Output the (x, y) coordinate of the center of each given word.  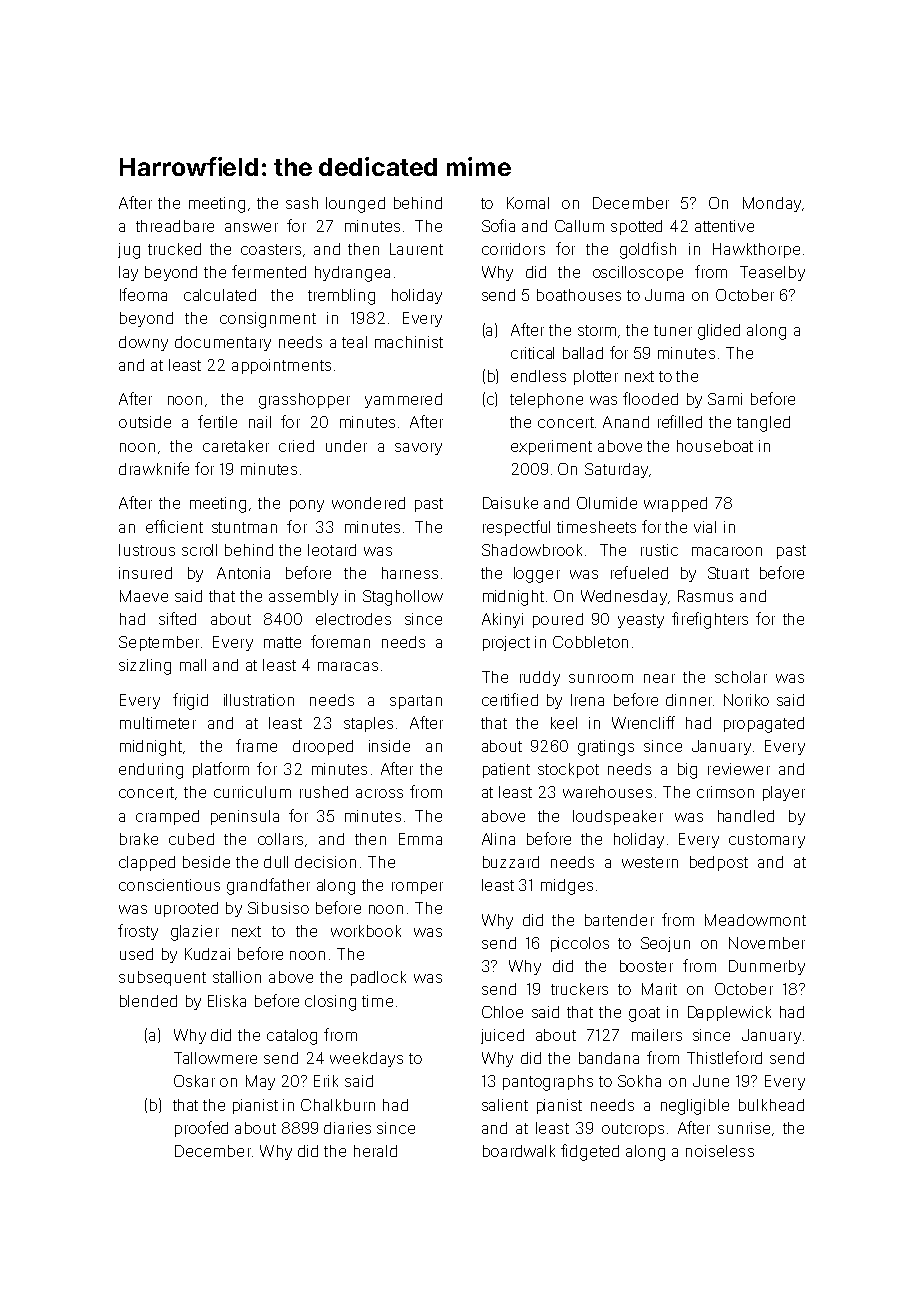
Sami (725, 399)
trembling (341, 297)
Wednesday (624, 597)
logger (537, 575)
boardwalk (519, 1151)
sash (302, 203)
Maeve (144, 596)
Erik (326, 1081)
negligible (695, 1107)
